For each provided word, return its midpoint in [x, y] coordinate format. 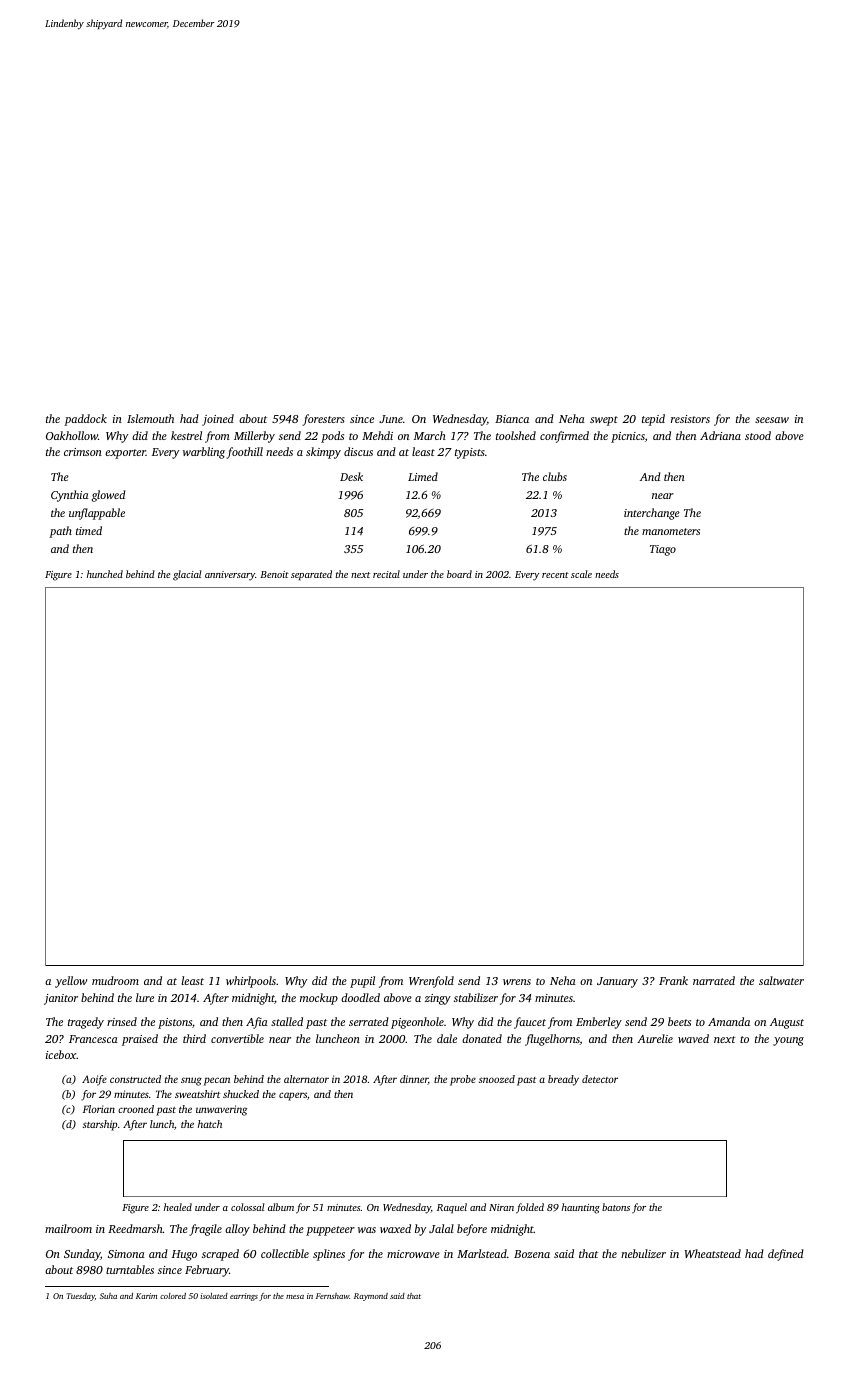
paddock [85, 420]
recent [555, 575]
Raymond [371, 1297]
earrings [244, 1297]
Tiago [663, 550]
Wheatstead [712, 1253]
